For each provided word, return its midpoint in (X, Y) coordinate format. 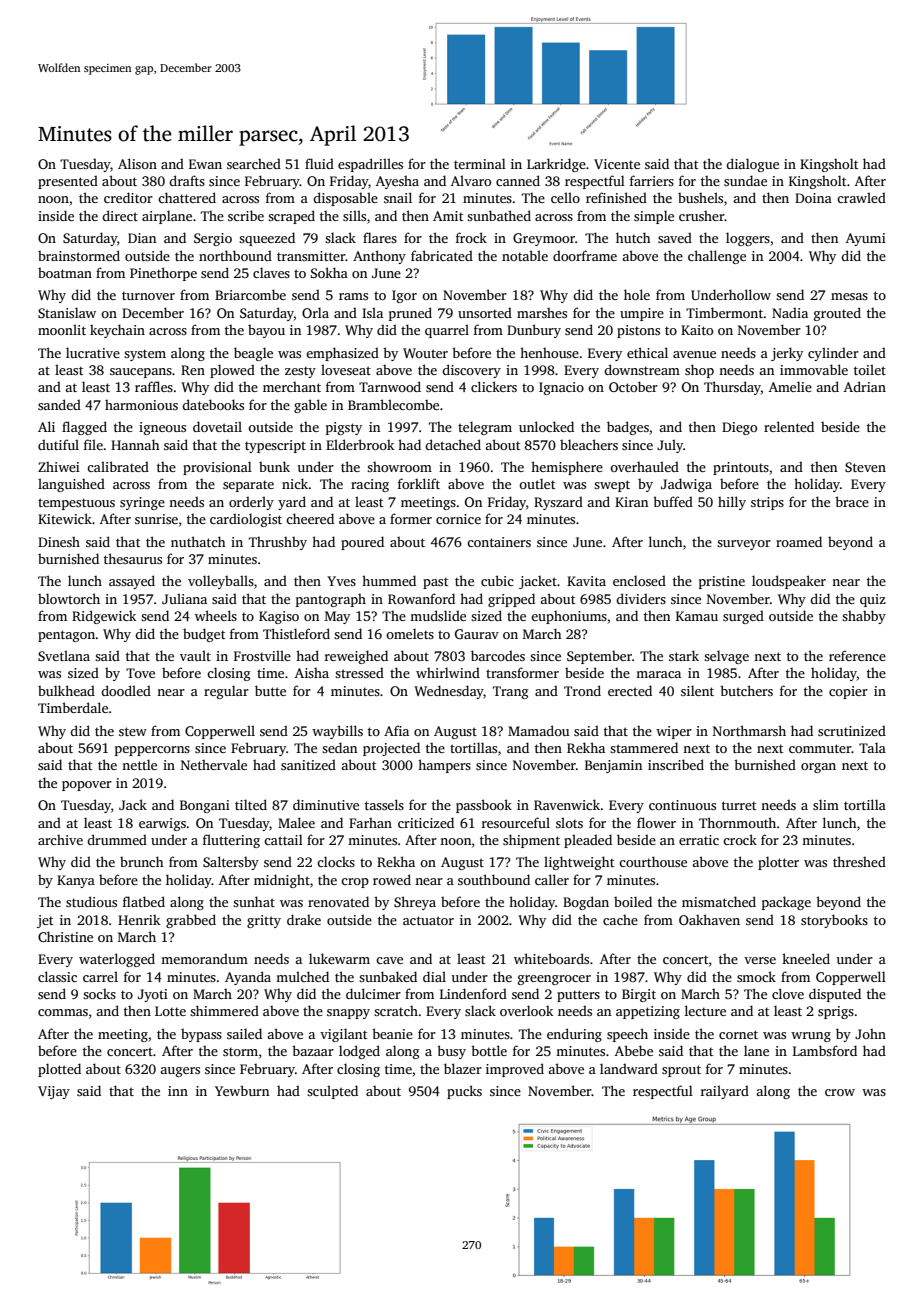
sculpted (332, 1092)
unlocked (546, 426)
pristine (722, 582)
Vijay (54, 1092)
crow (840, 1092)
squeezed (267, 239)
